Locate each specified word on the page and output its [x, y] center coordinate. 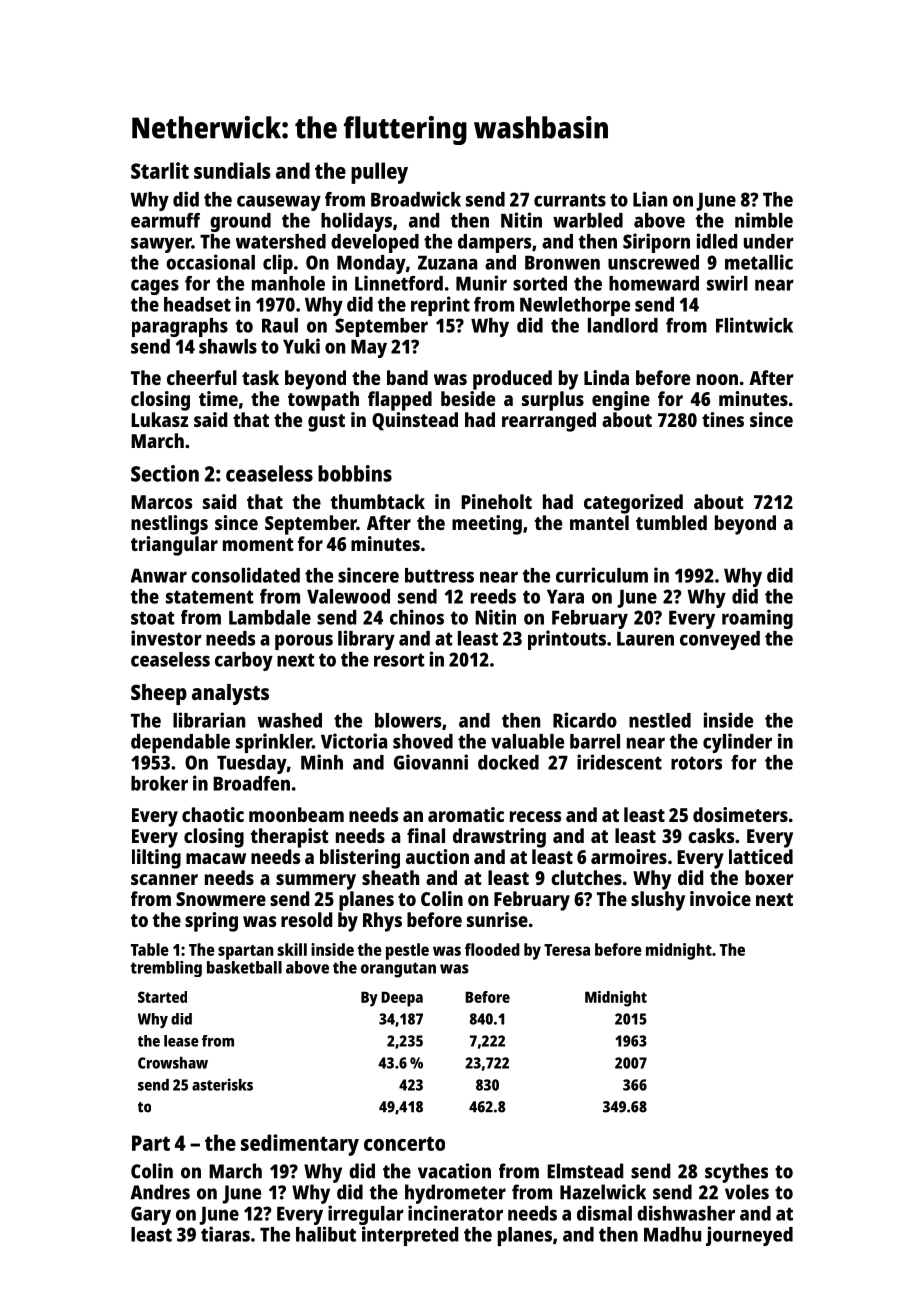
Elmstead [585, 1171]
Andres [160, 1192]
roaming [757, 619]
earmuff [165, 220]
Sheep [159, 694]
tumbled [671, 522]
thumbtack [378, 501]
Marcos [161, 502]
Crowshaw [173, 1063]
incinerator [455, 1213]
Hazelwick [603, 1192]
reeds [493, 596]
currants [570, 200]
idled [717, 241]
